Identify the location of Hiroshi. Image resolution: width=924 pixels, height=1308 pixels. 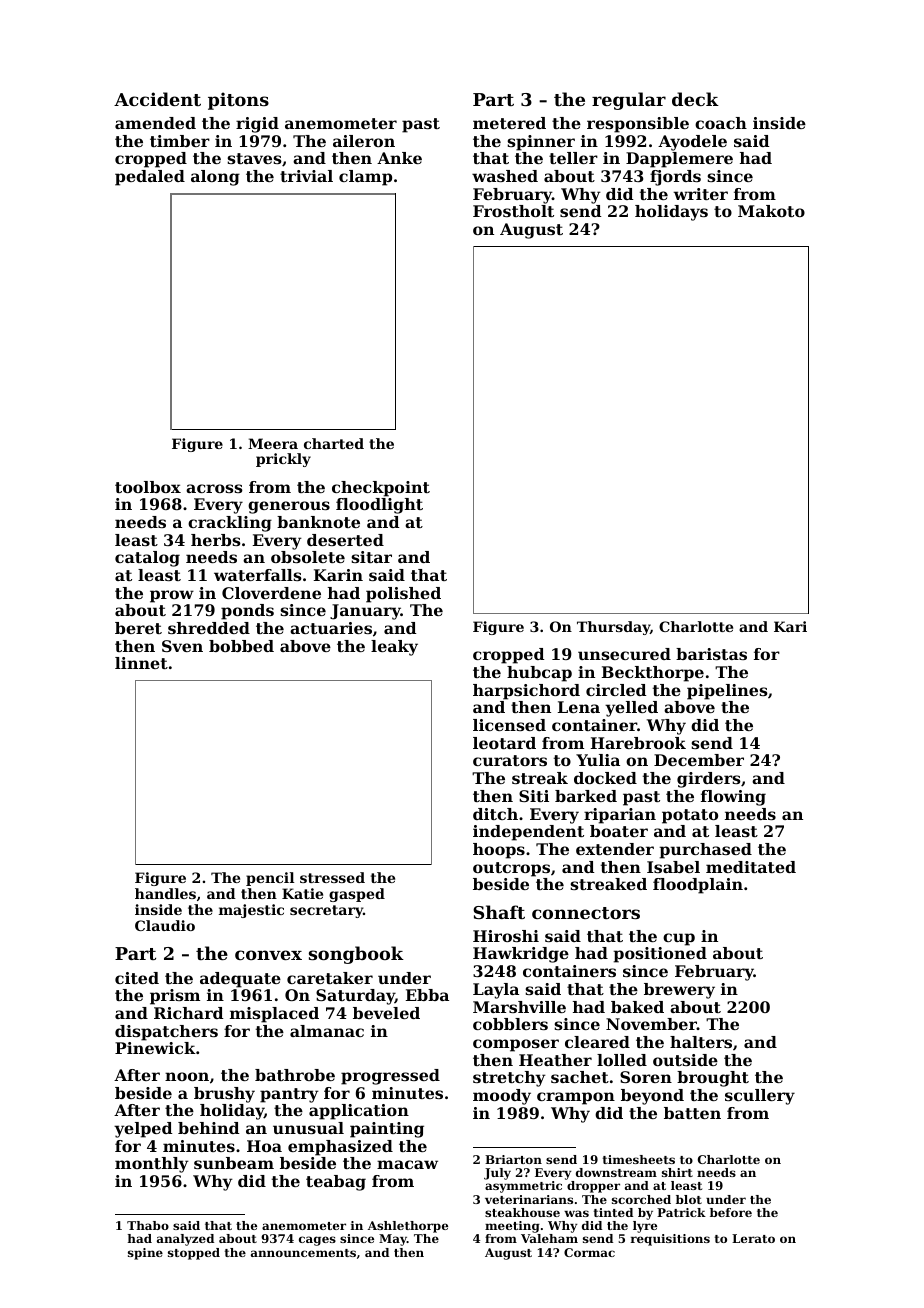
(506, 936).
